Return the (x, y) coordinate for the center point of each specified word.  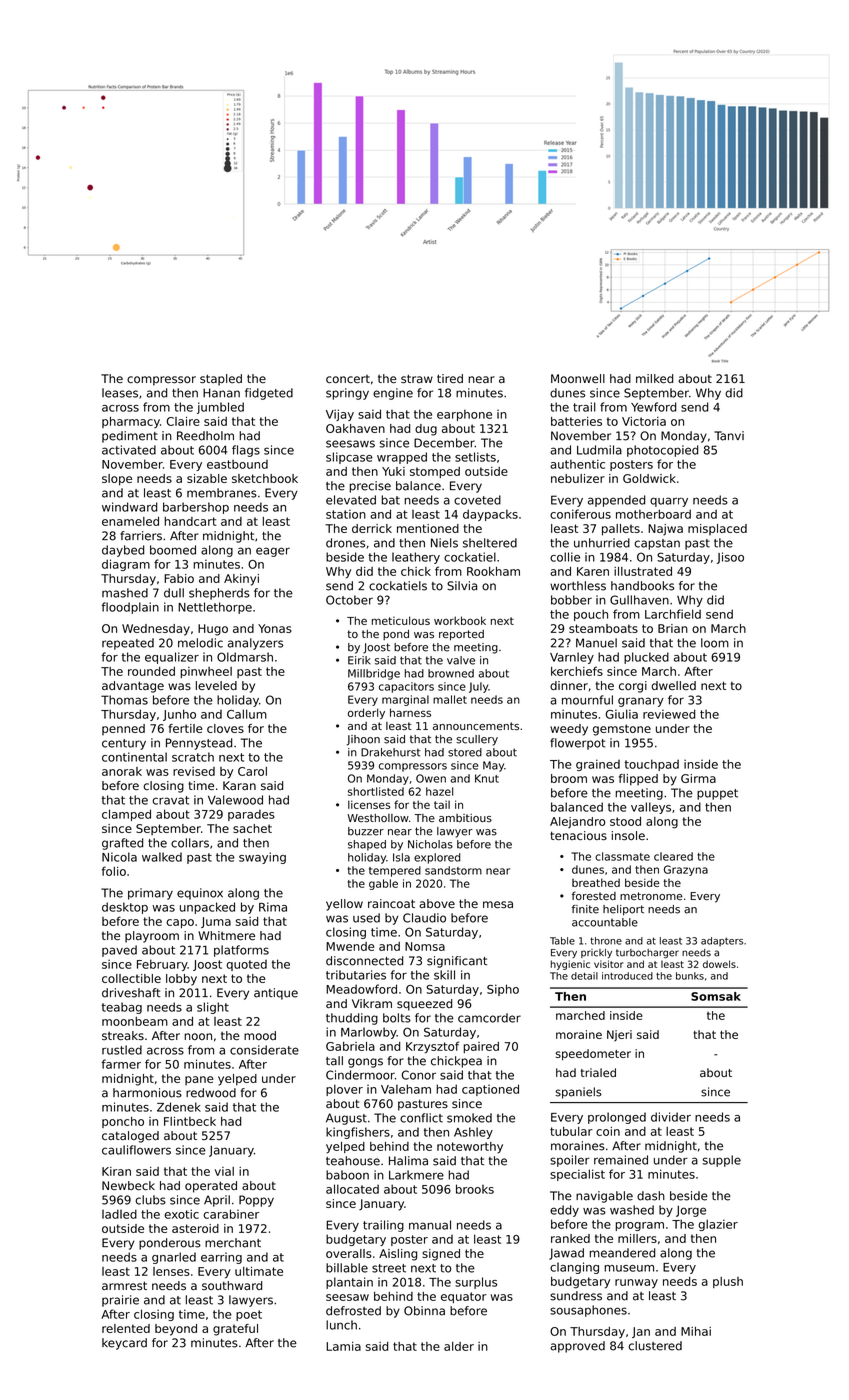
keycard (124, 1344)
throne (606, 941)
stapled (221, 380)
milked (654, 378)
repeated (128, 644)
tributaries (356, 975)
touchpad (652, 765)
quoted (246, 965)
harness (410, 712)
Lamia (343, 1346)
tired (450, 378)
